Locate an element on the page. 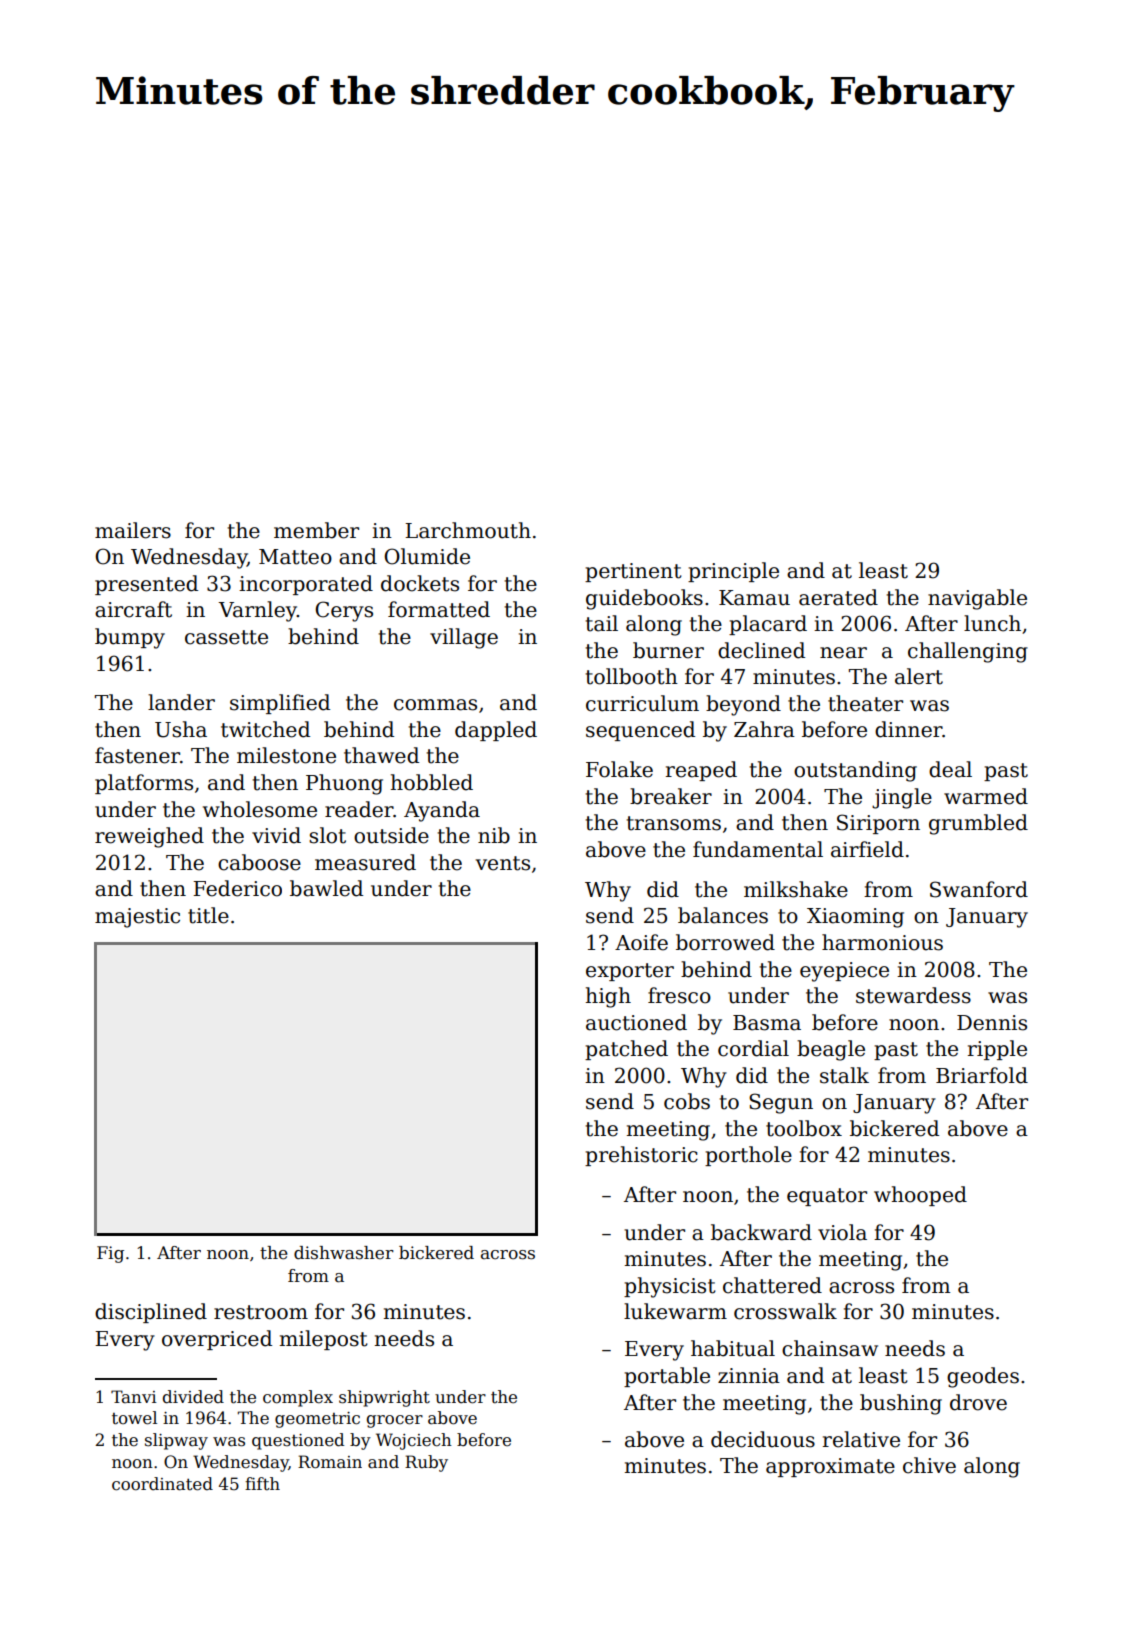 The image size is (1123, 1626). Ruby is located at coordinates (426, 1463).
